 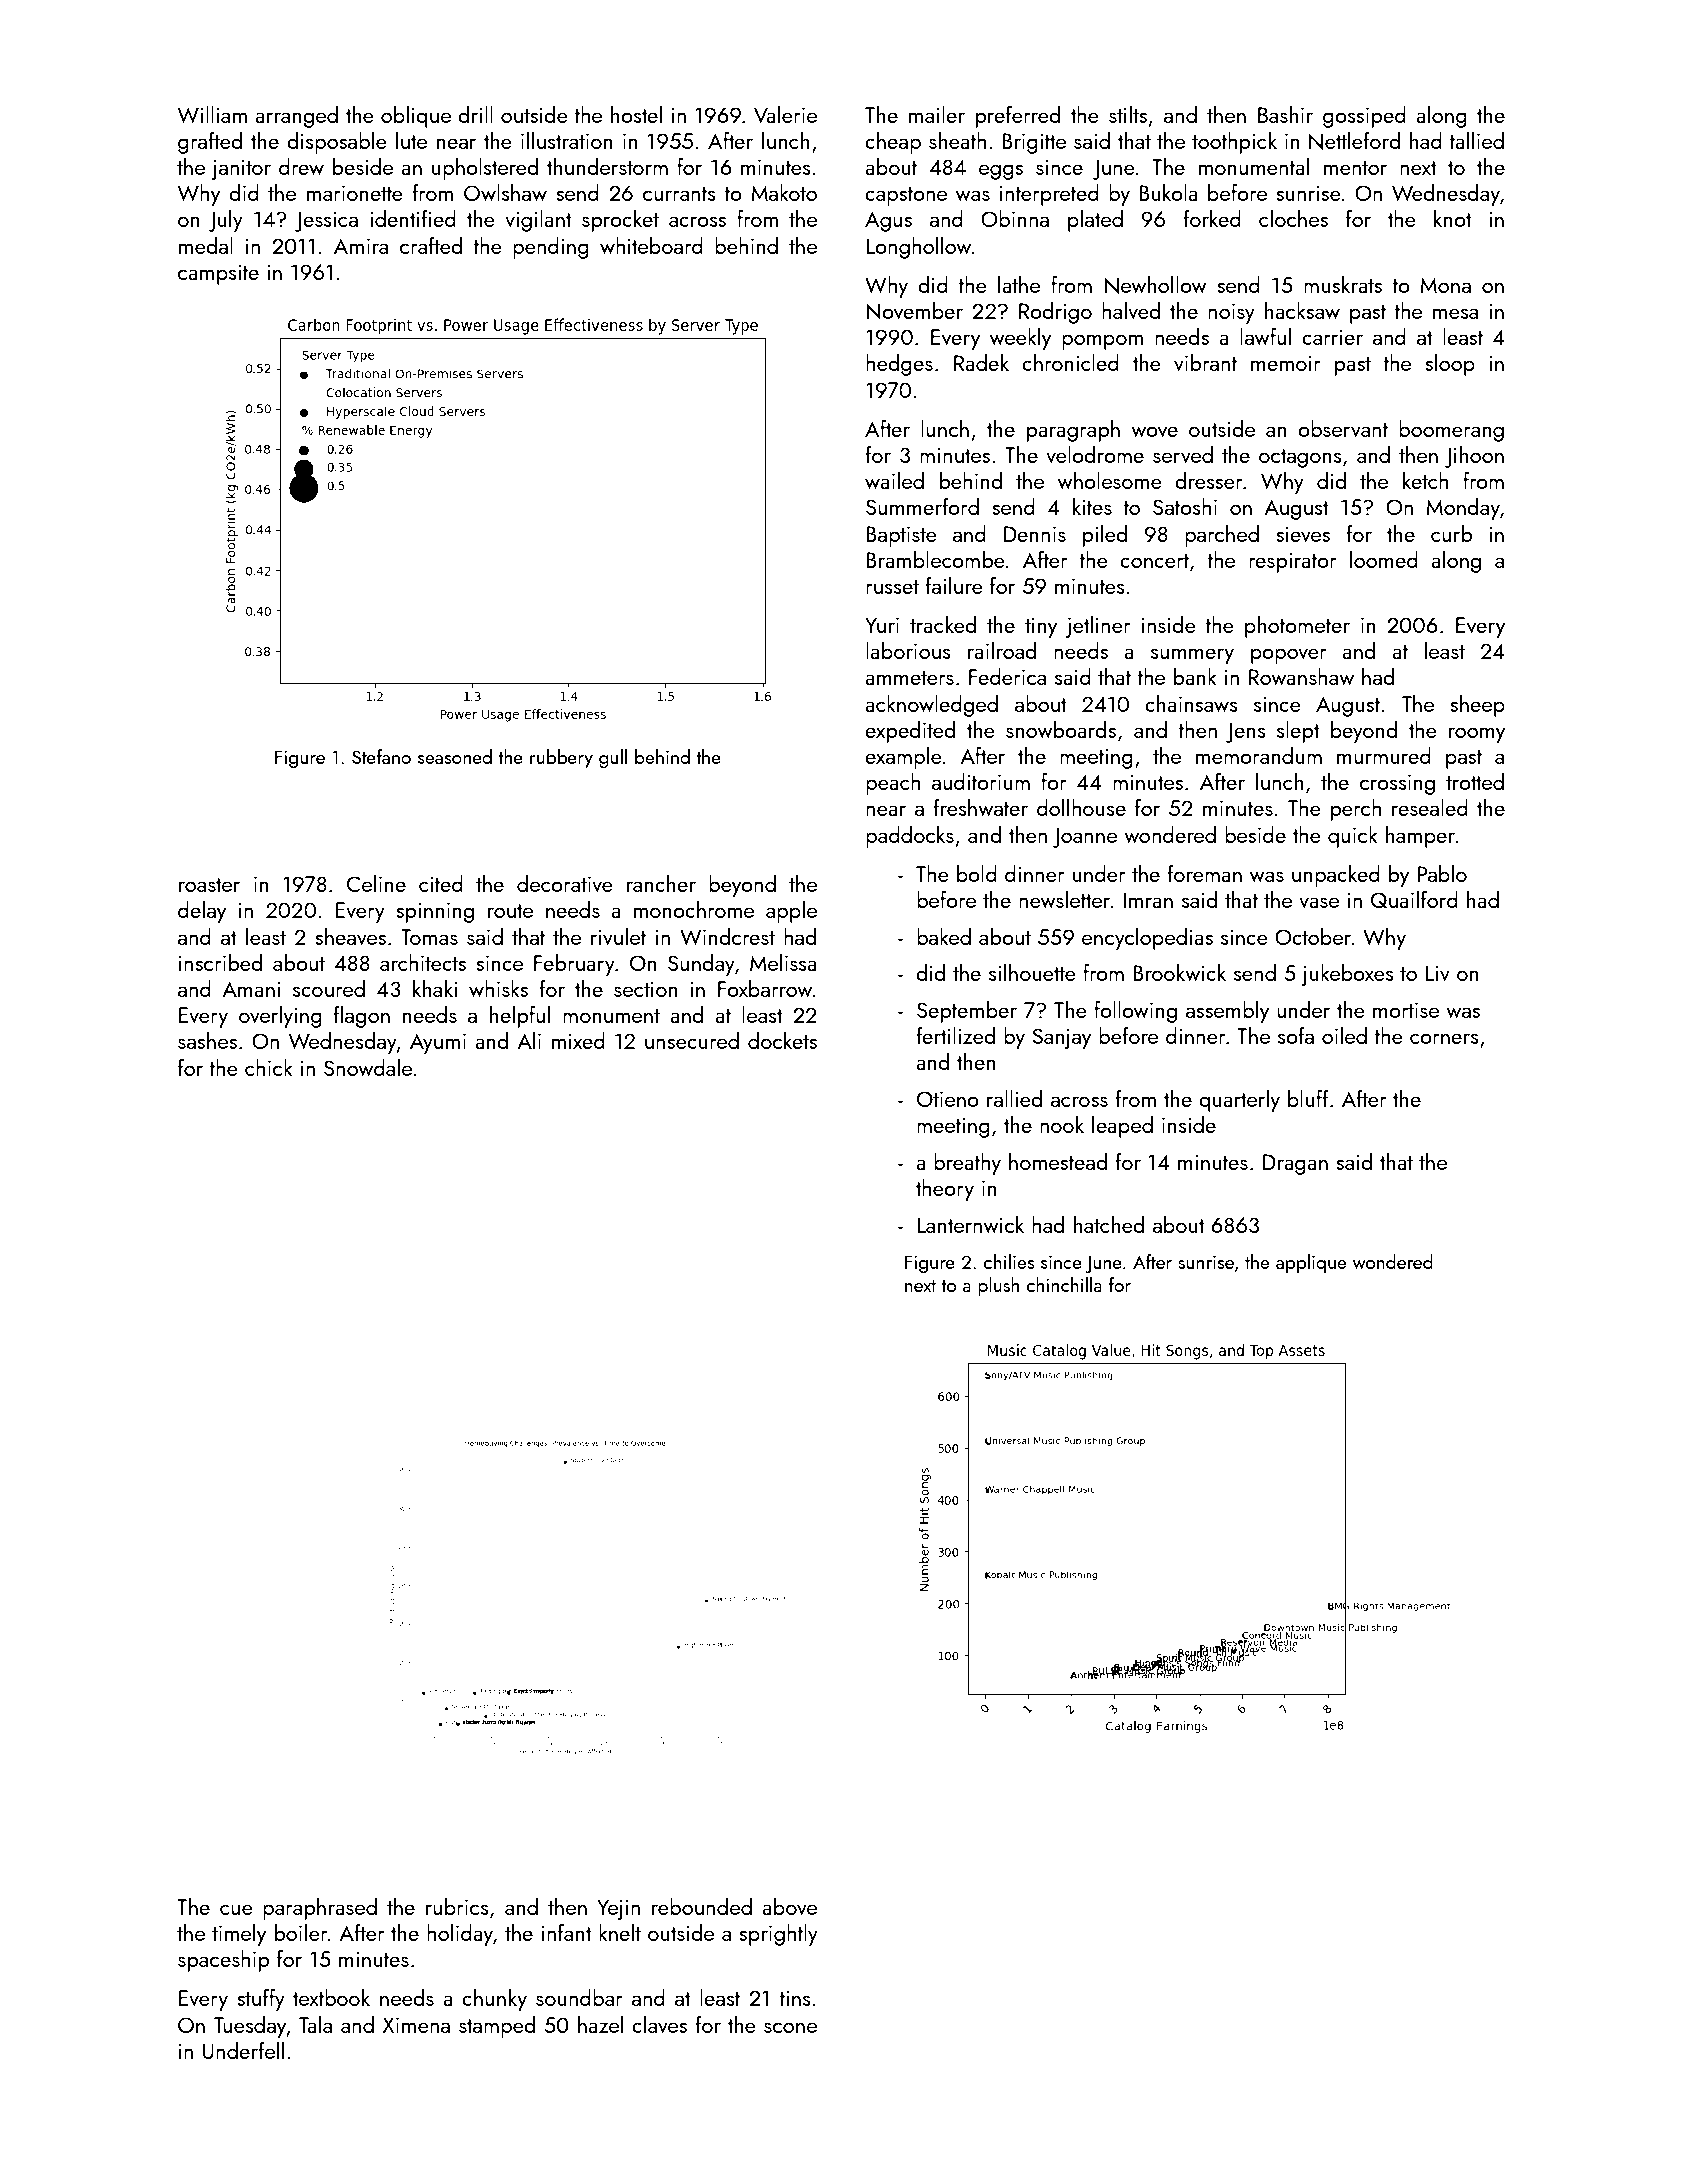 What do you see at coordinates (1205, 873) in the screenshot?
I see `foreman` at bounding box center [1205, 873].
